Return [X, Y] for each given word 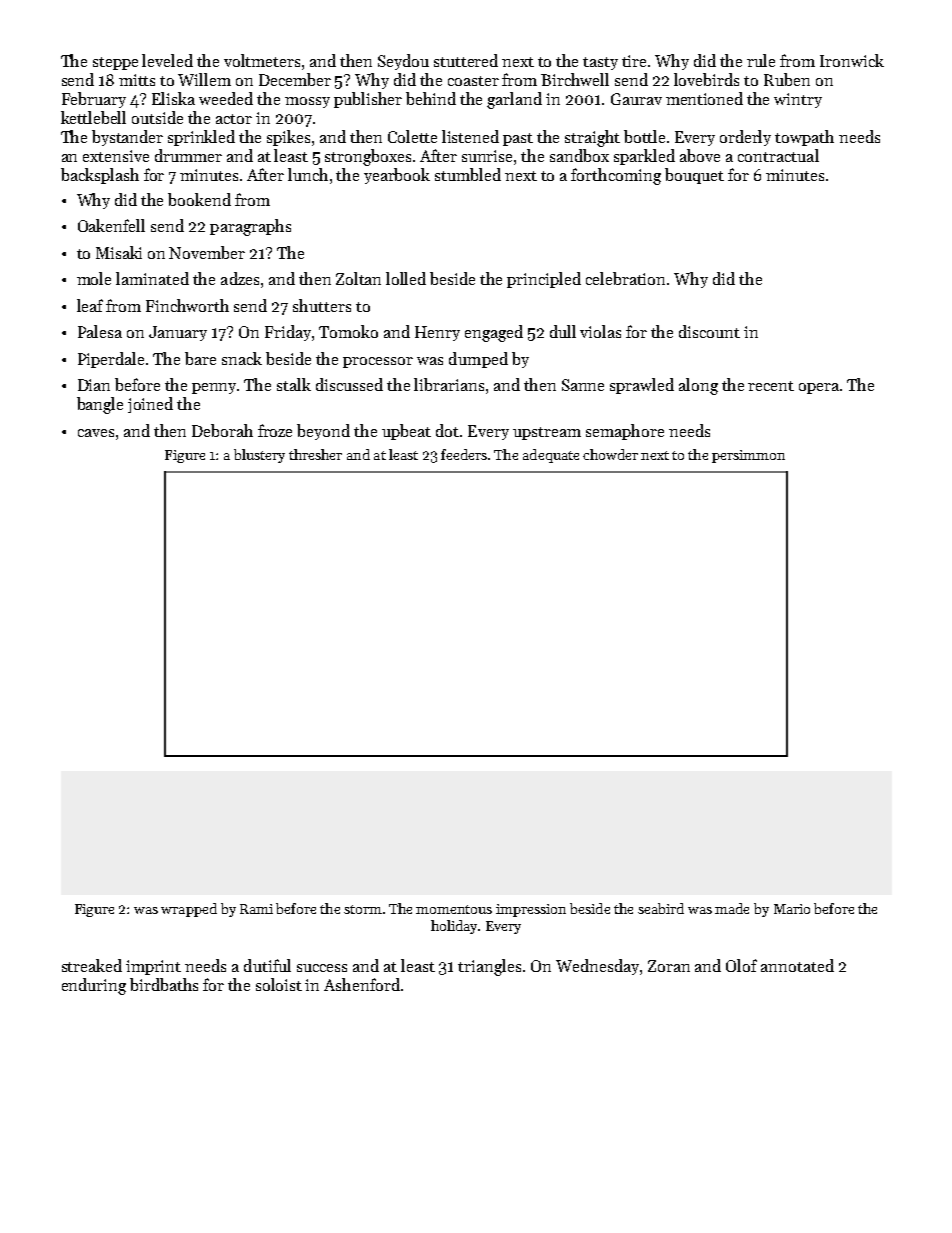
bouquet [694, 176]
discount [709, 331]
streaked [92, 965]
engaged [494, 333]
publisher [368, 100]
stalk [294, 384]
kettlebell [93, 117]
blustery [259, 456]
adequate [551, 456]
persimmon [748, 456]
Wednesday [597, 967]
